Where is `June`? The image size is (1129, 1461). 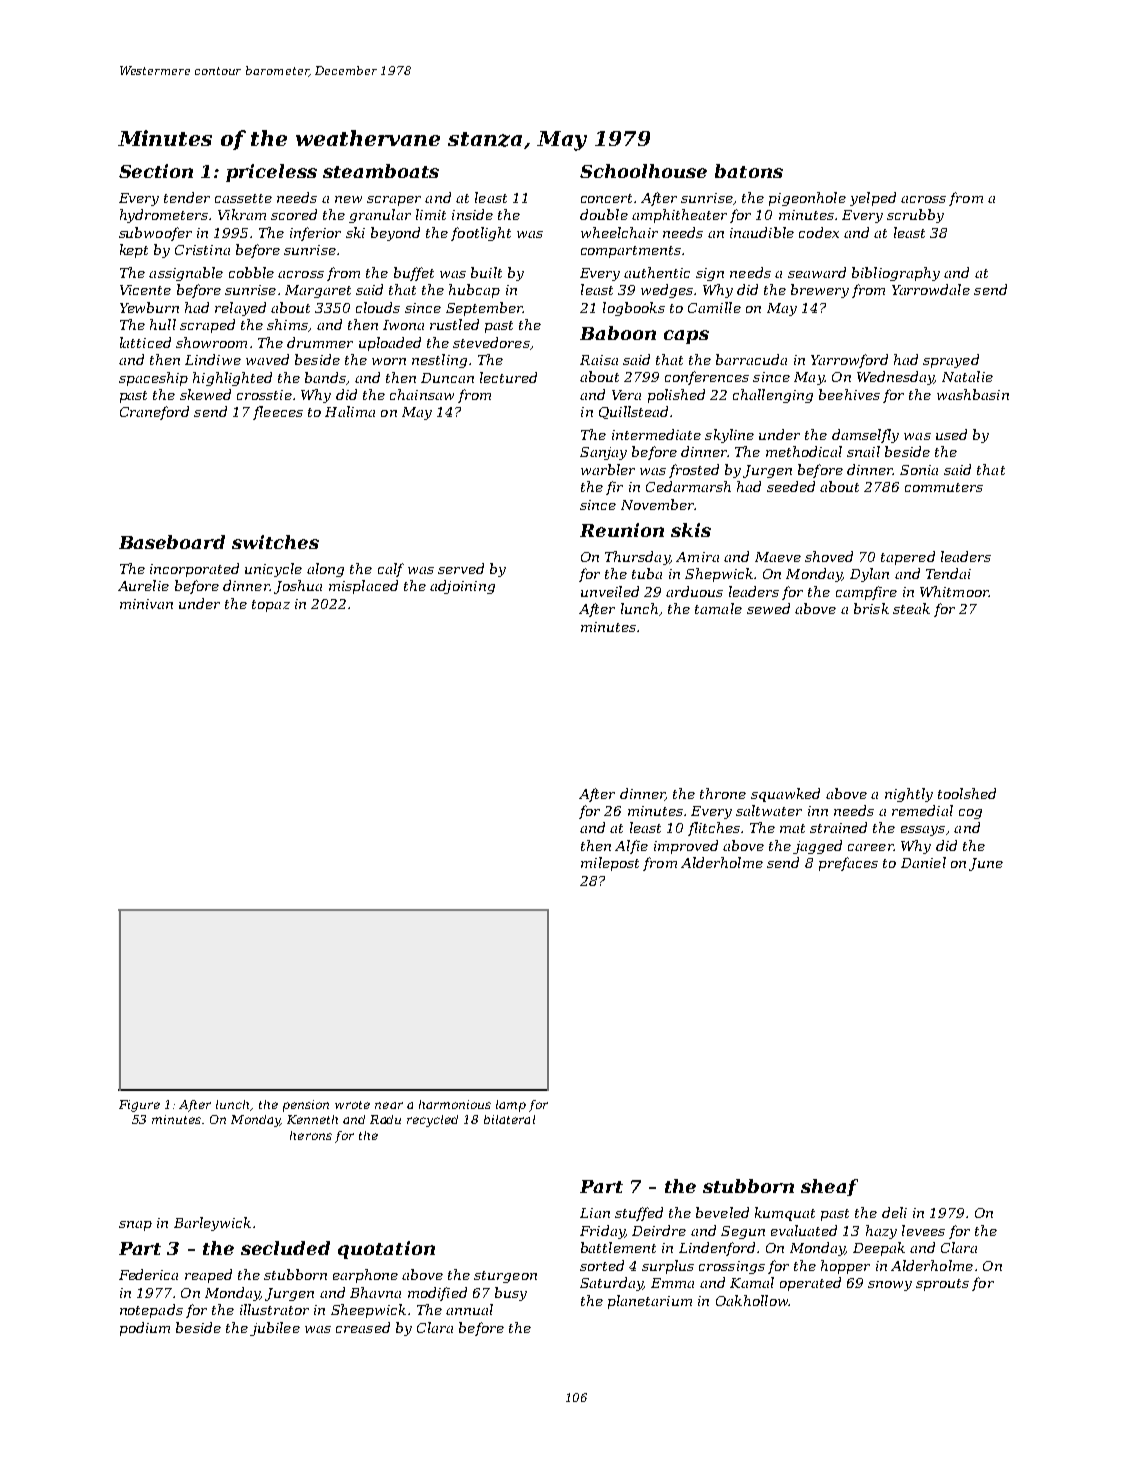 June is located at coordinates (986, 864).
